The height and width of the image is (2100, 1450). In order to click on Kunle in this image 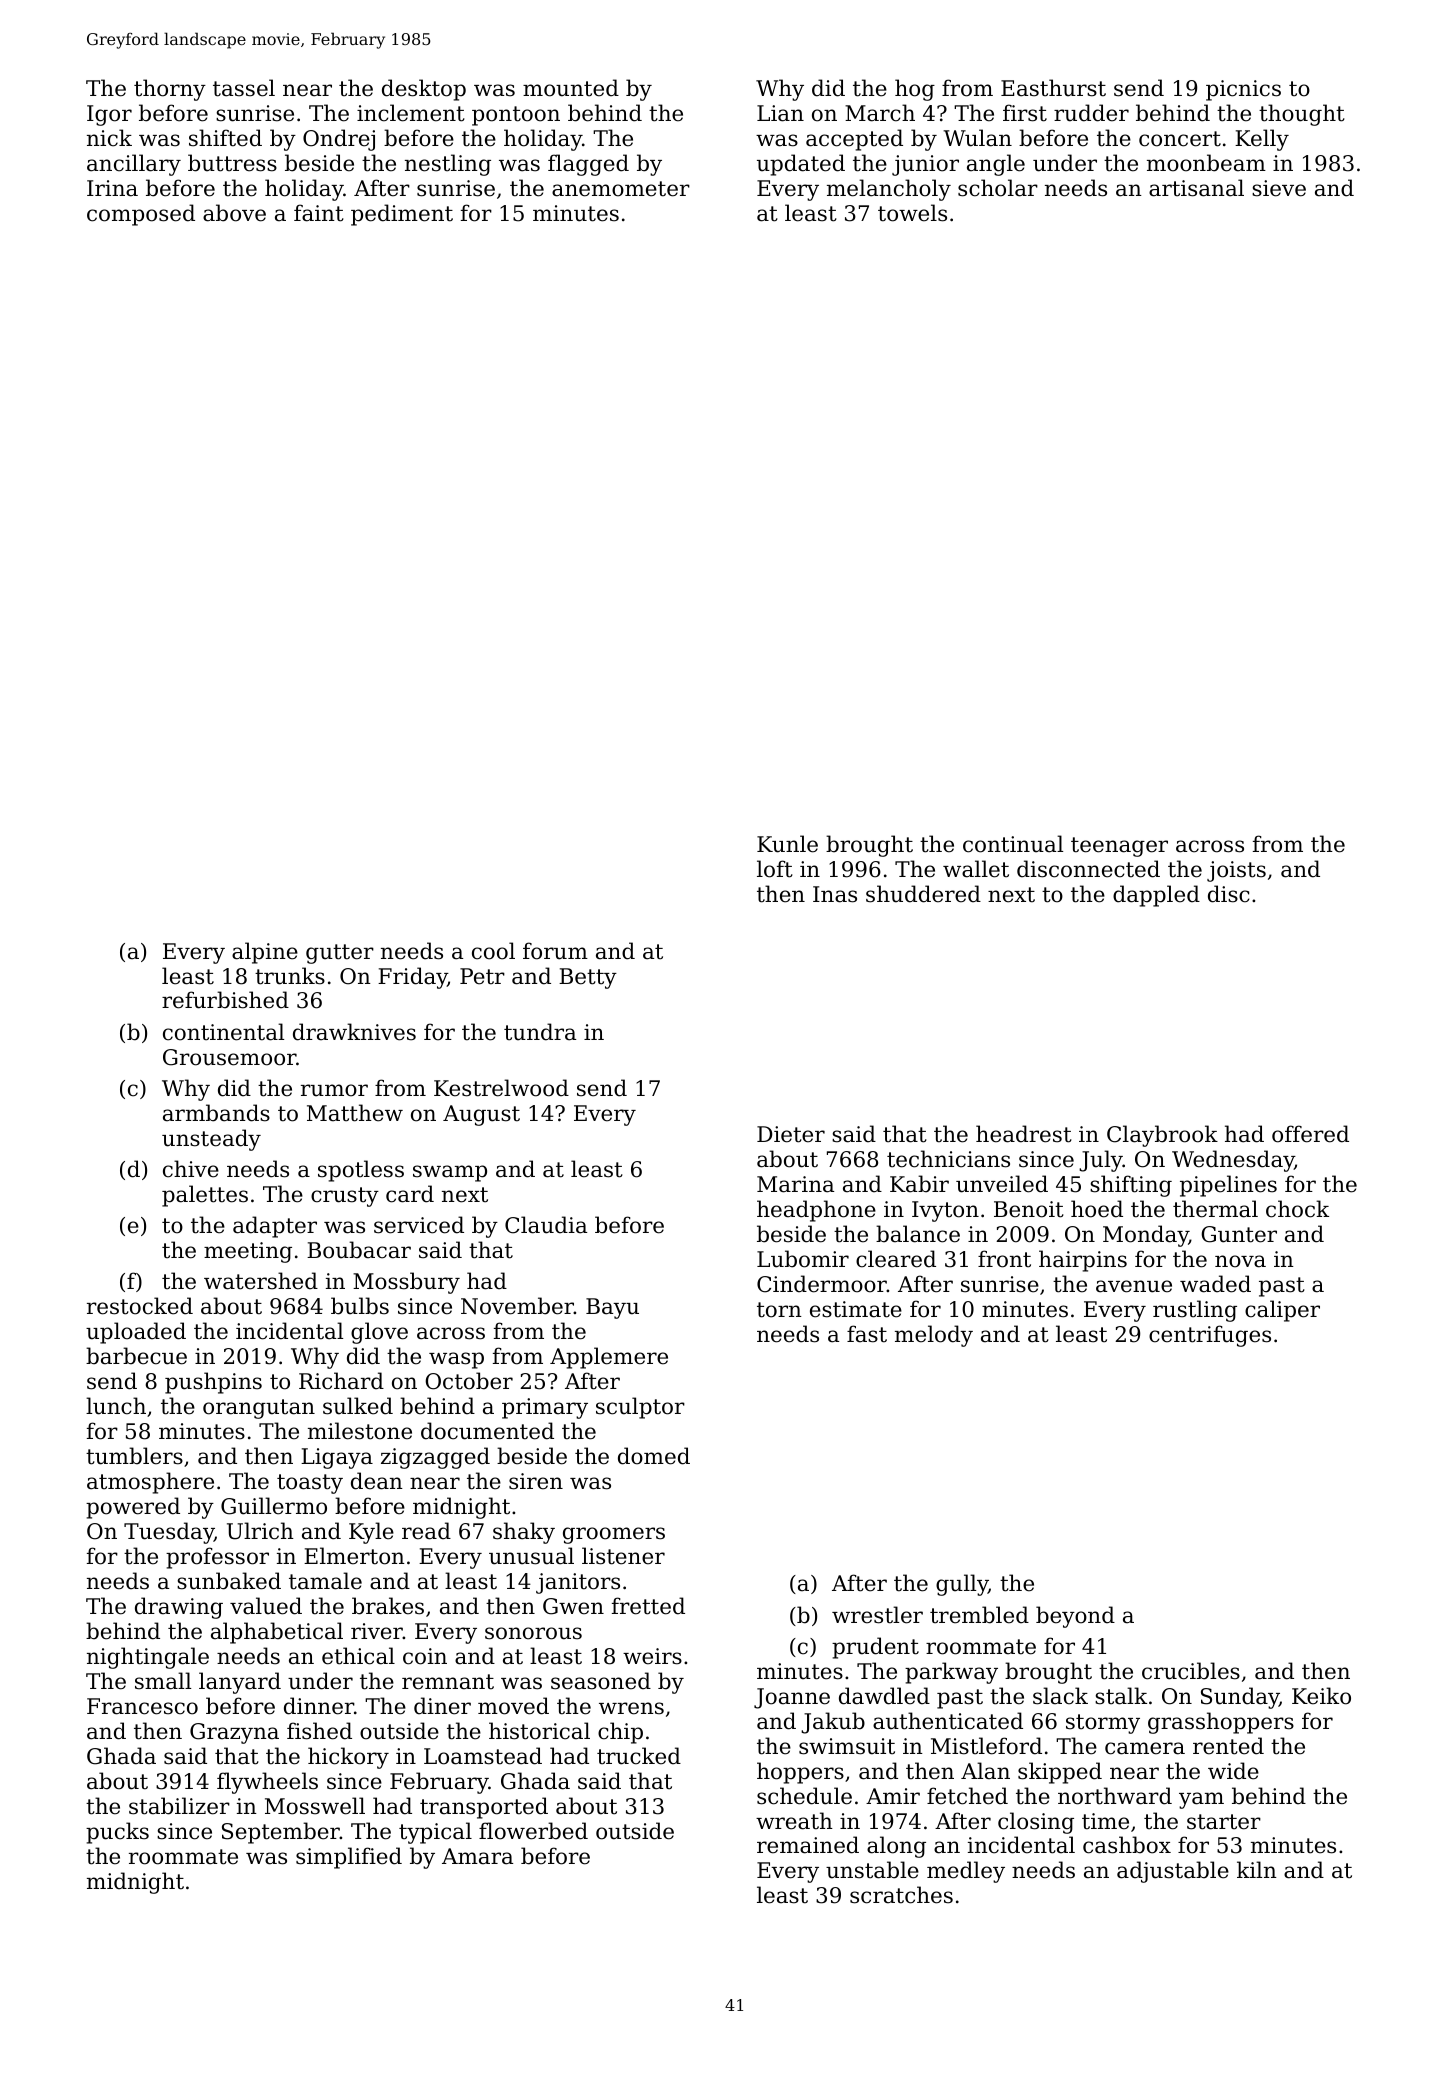, I will do `click(787, 844)`.
